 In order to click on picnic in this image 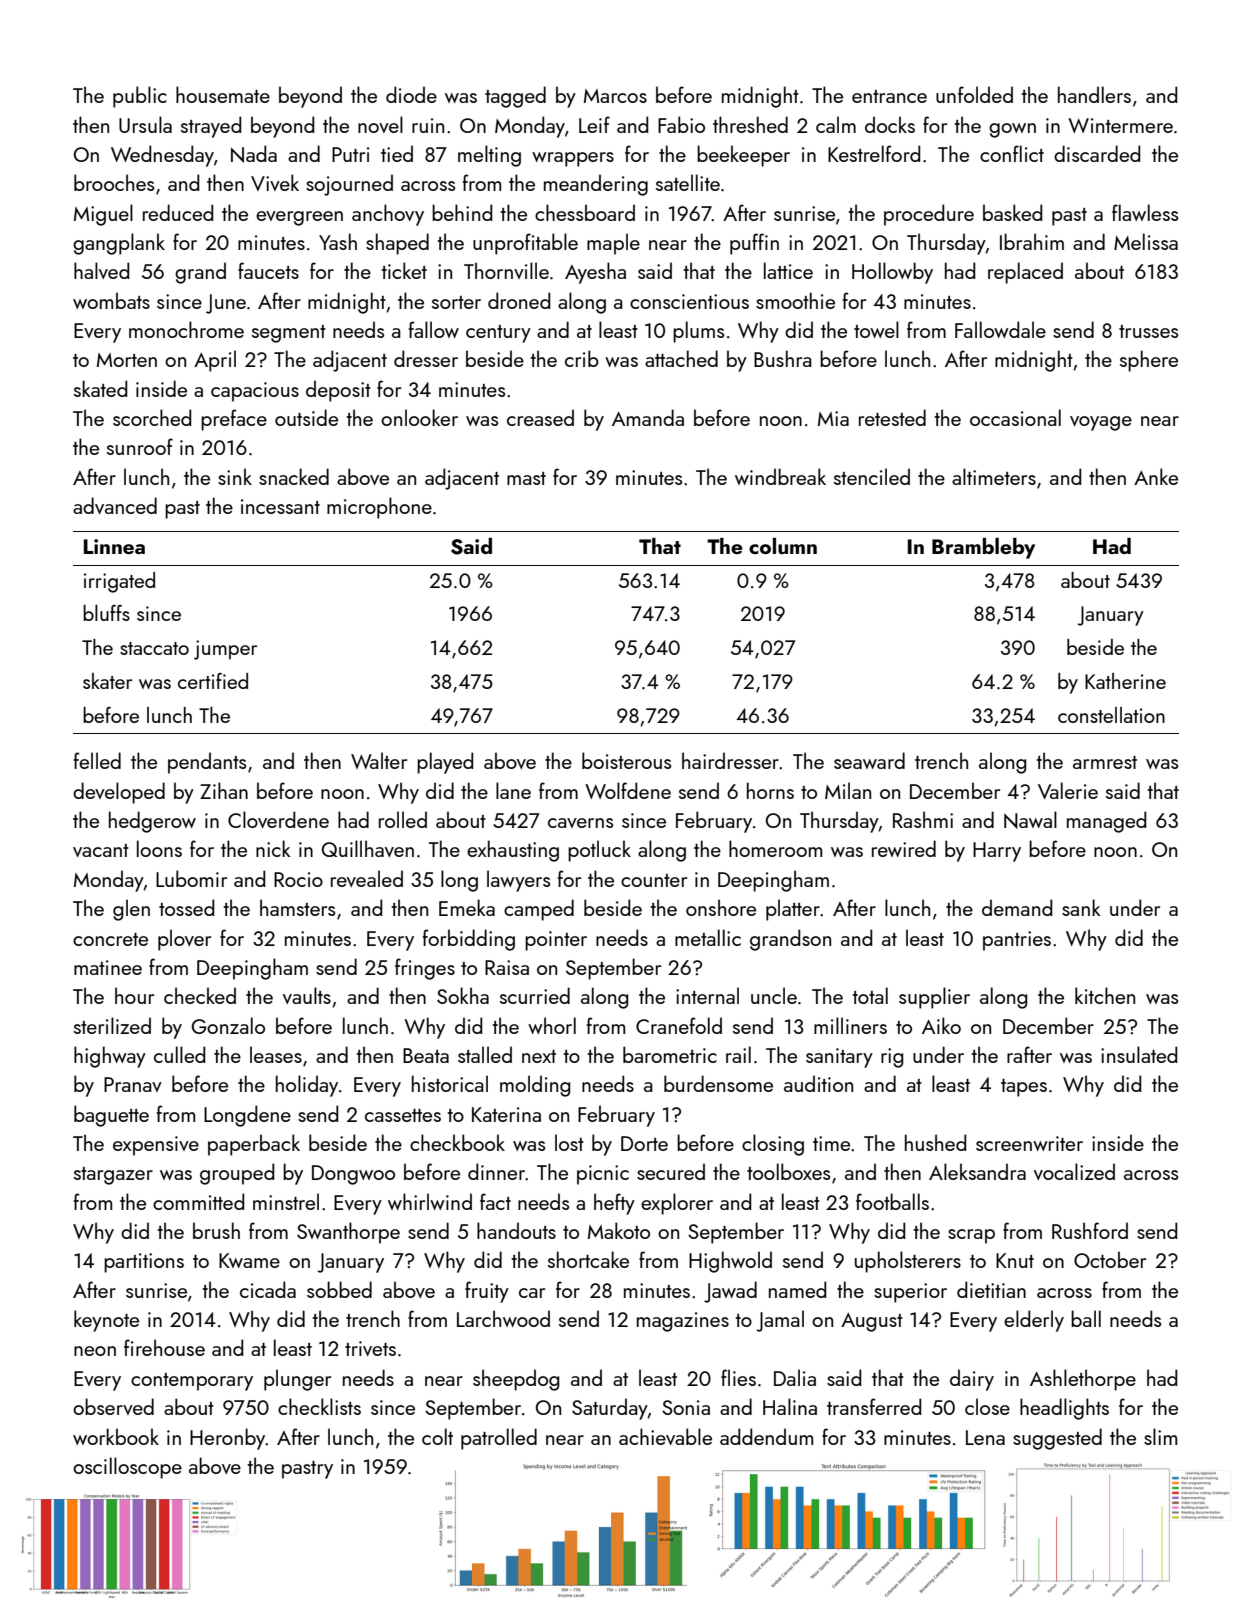, I will do `click(603, 1175)`.
